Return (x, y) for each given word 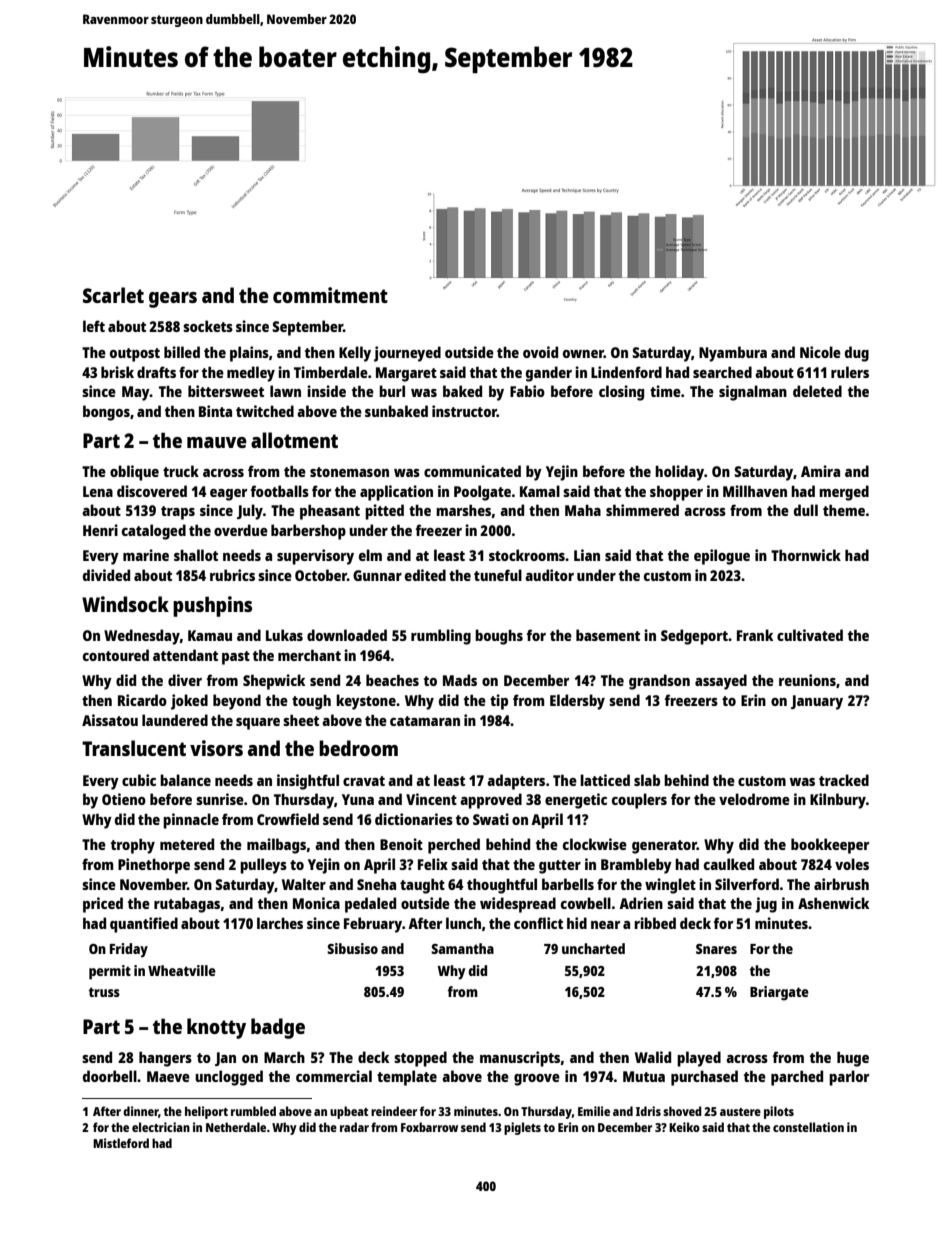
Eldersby (577, 702)
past (236, 658)
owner (583, 354)
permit (110, 972)
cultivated (810, 635)
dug (857, 354)
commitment (330, 295)
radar (354, 1127)
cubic (139, 780)
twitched (265, 411)
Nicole (820, 352)
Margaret (406, 374)
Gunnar (377, 575)
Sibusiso (352, 948)
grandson (659, 682)
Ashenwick (833, 903)
